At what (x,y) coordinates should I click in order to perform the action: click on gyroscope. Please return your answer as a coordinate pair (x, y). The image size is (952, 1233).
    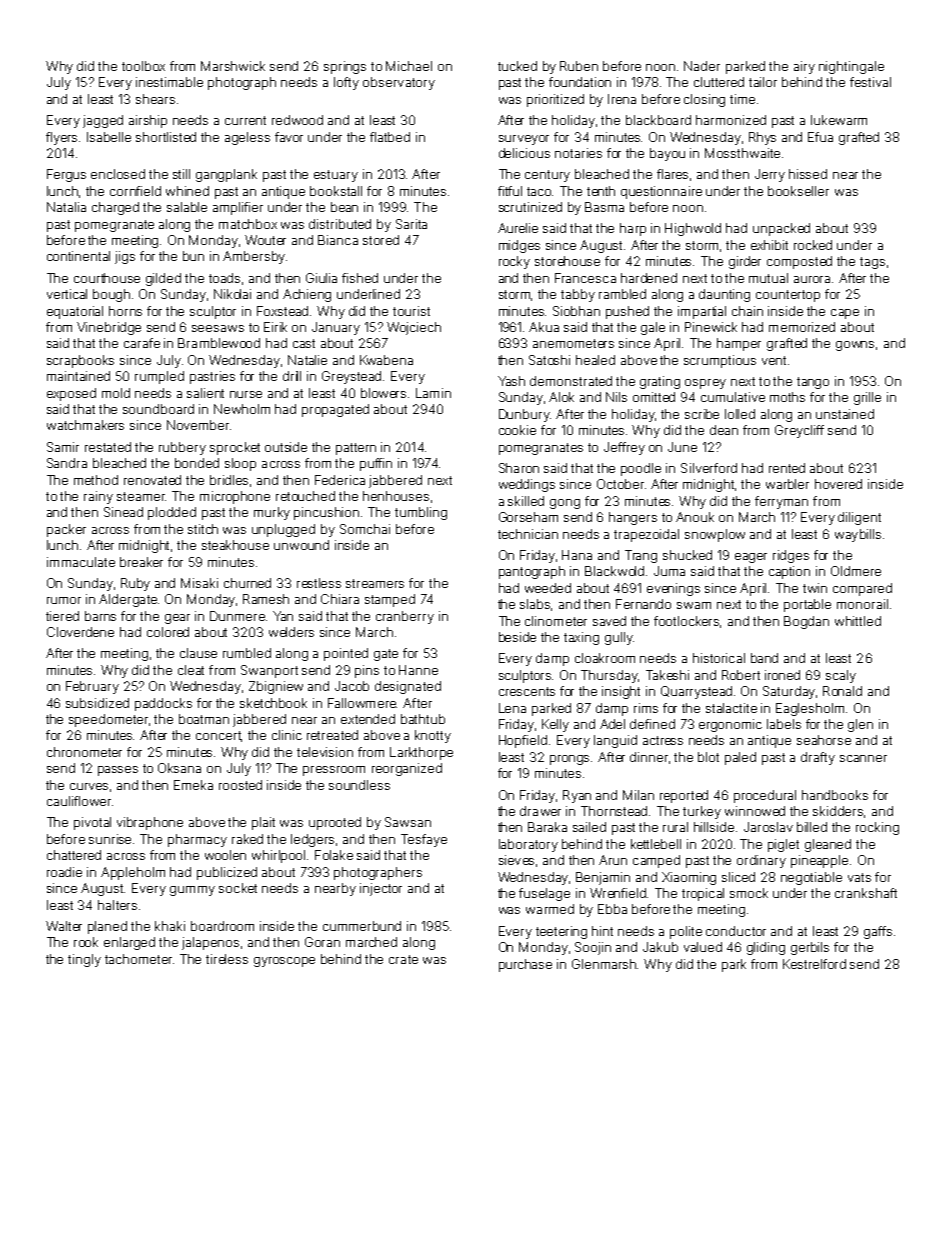
    Looking at the image, I should click on (284, 962).
